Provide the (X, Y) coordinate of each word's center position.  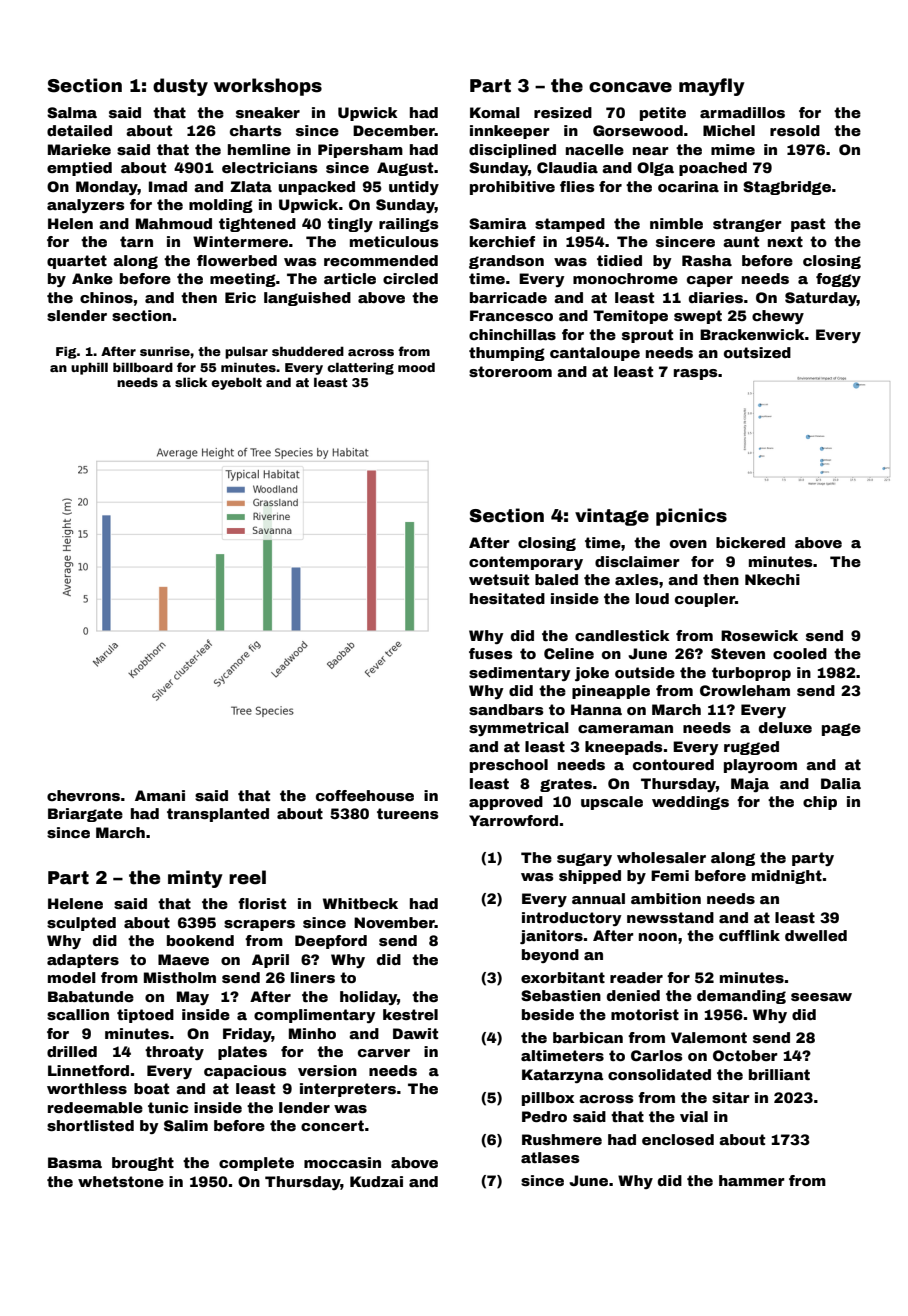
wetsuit (499, 579)
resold (795, 130)
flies (577, 186)
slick (191, 382)
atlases (550, 1157)
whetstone (121, 1181)
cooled (800, 653)
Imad (168, 186)
